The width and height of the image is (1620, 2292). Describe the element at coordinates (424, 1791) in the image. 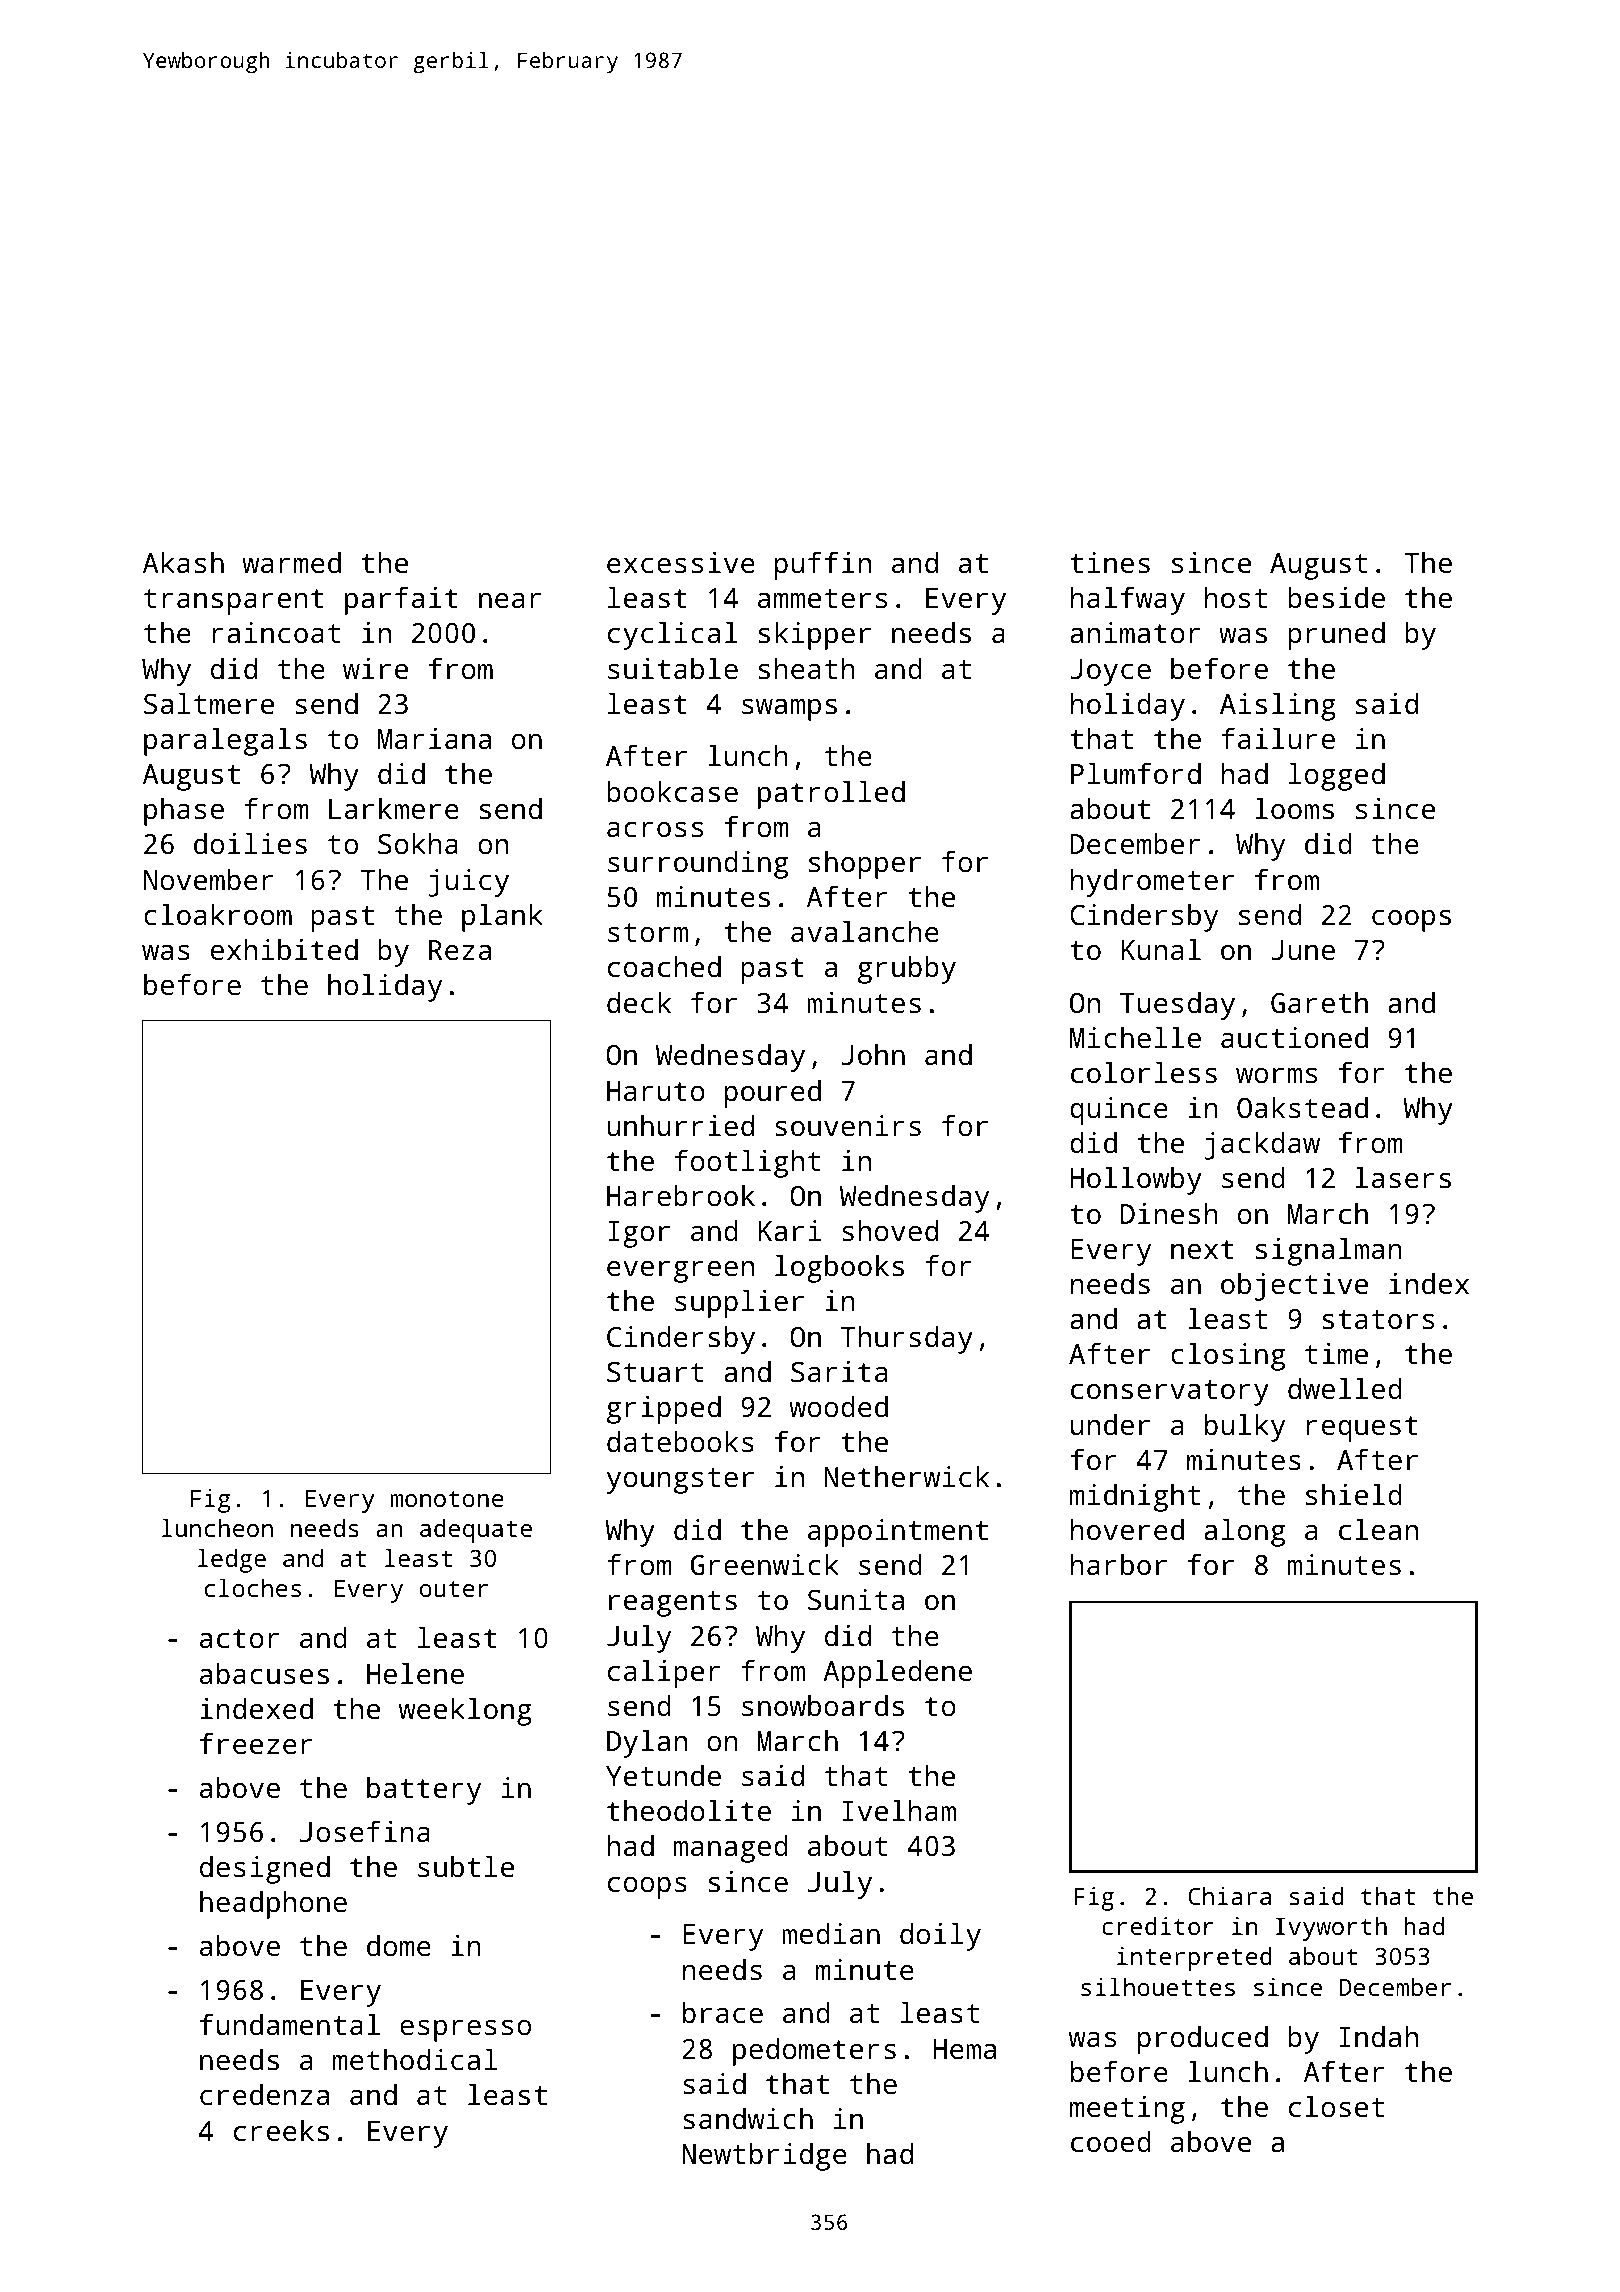

I see `battery` at that location.
